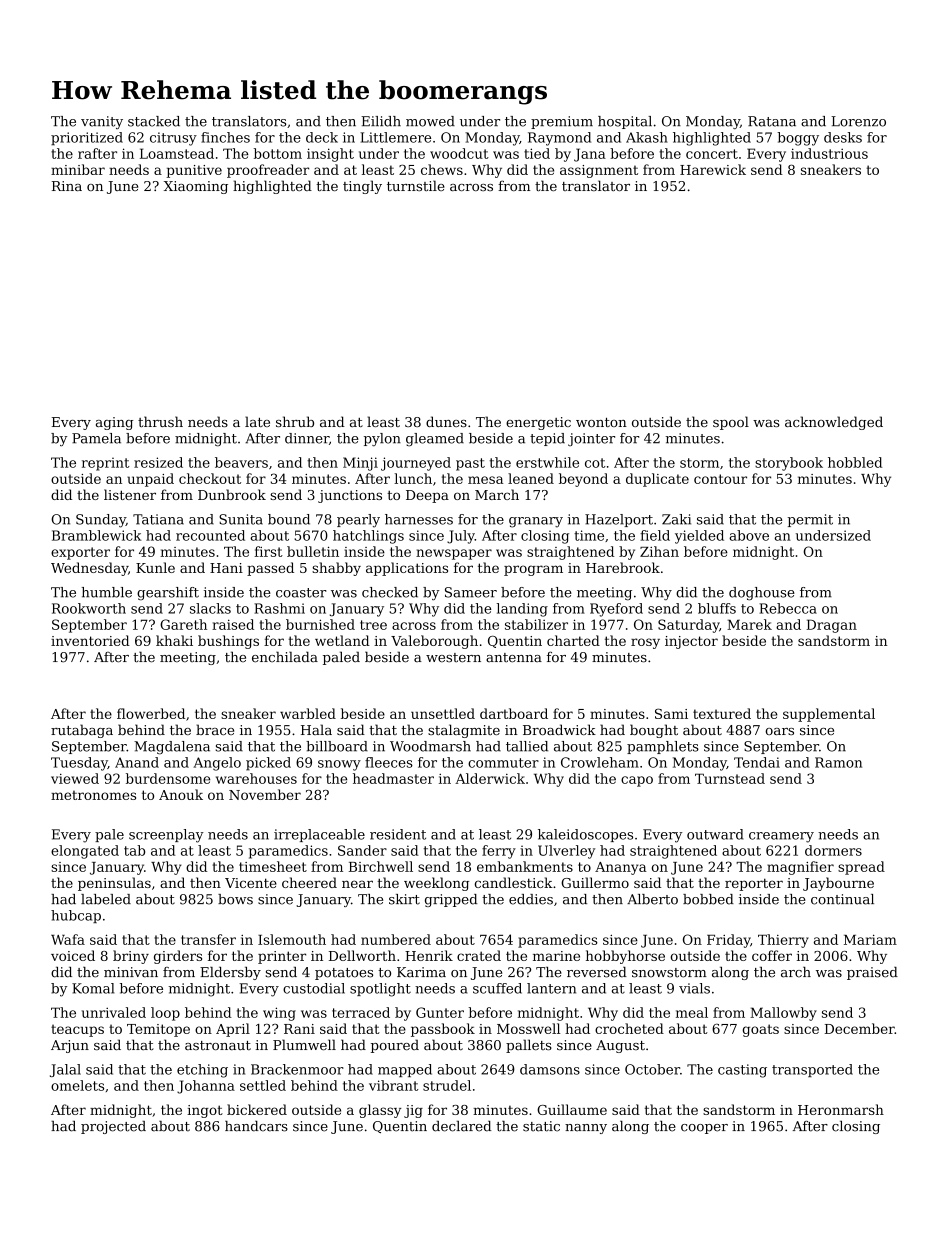  I want to click on August, so click(620, 1046).
